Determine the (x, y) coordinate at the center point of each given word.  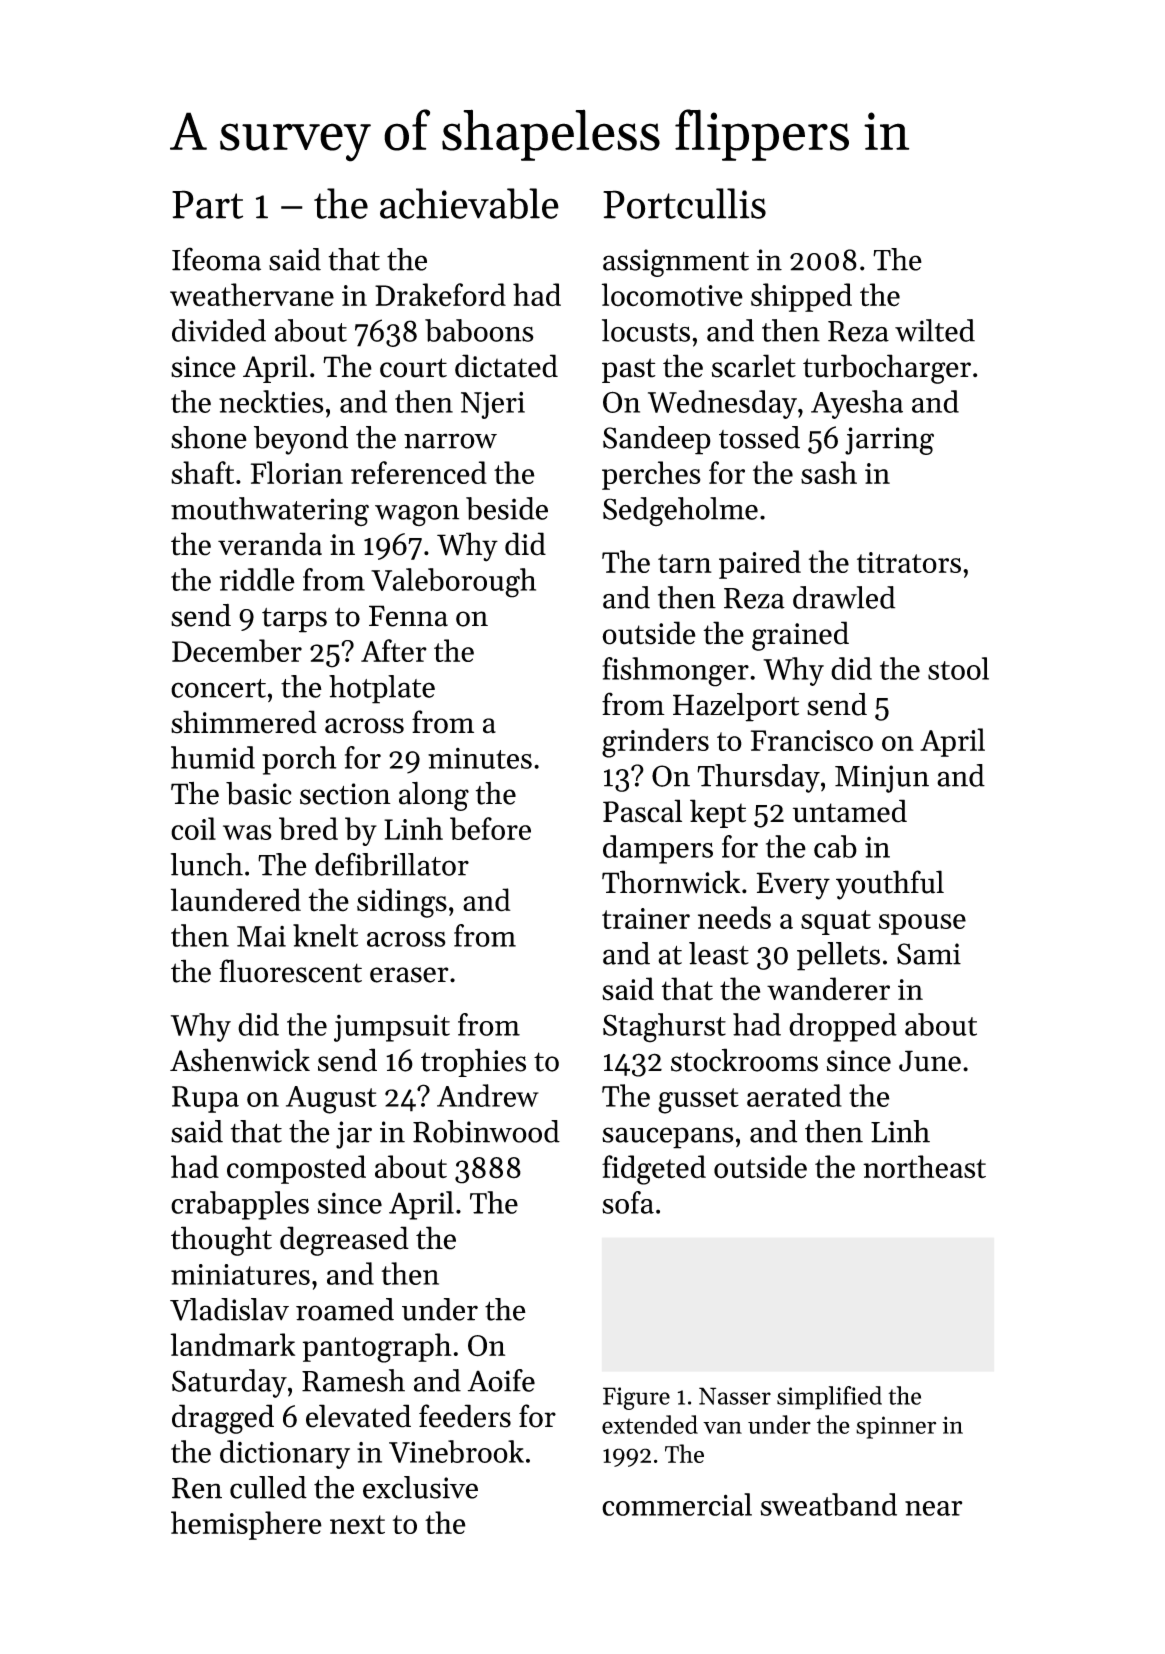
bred (308, 828)
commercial (677, 1504)
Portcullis (684, 203)
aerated (794, 1095)
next (357, 1524)
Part (207, 204)
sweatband (828, 1504)
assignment (676, 263)
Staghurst (664, 1028)
